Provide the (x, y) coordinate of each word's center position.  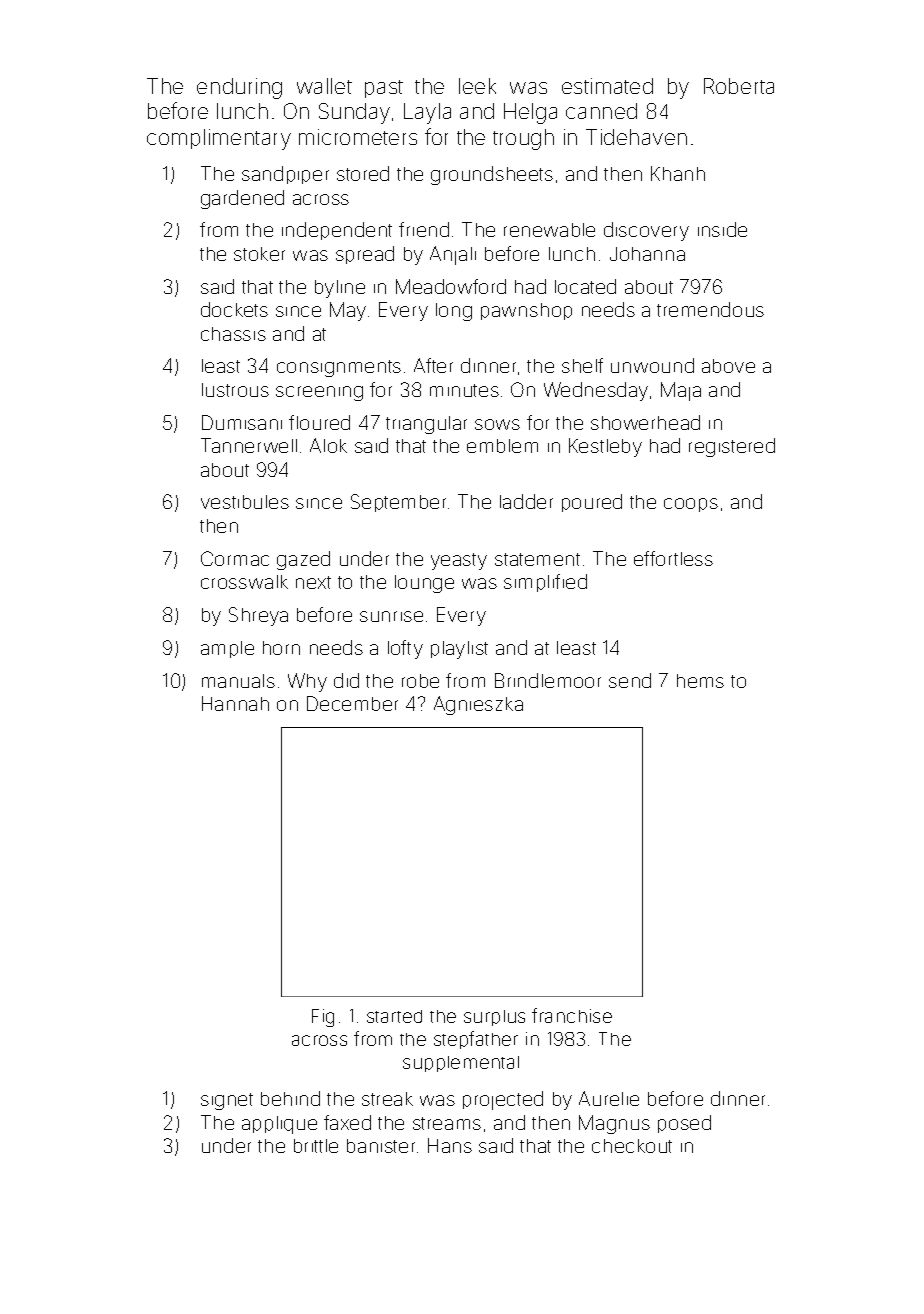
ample (227, 649)
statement (537, 559)
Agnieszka (478, 705)
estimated (607, 86)
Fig (323, 1018)
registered (732, 447)
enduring (239, 88)
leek (477, 86)
